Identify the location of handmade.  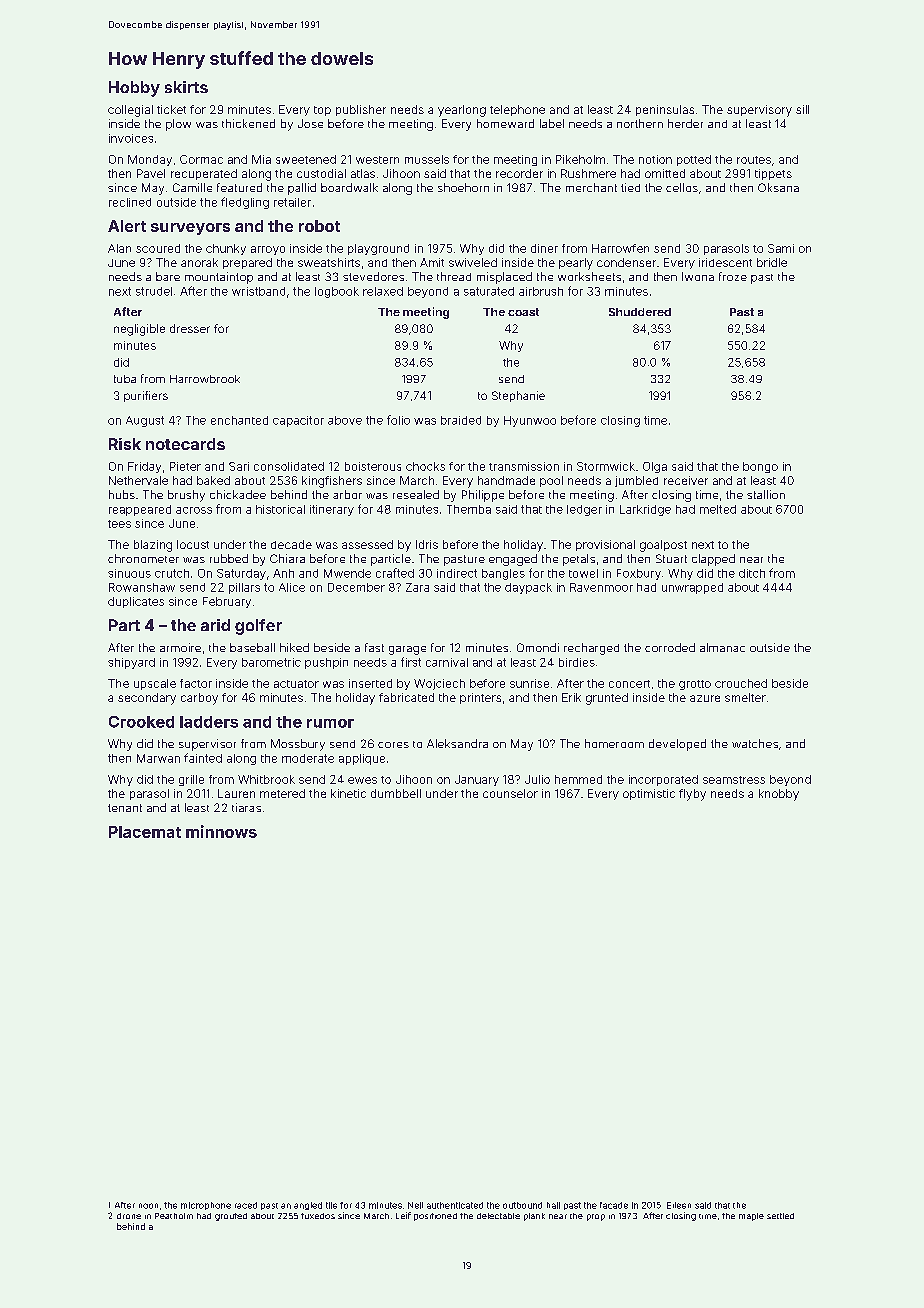
(506, 480).
